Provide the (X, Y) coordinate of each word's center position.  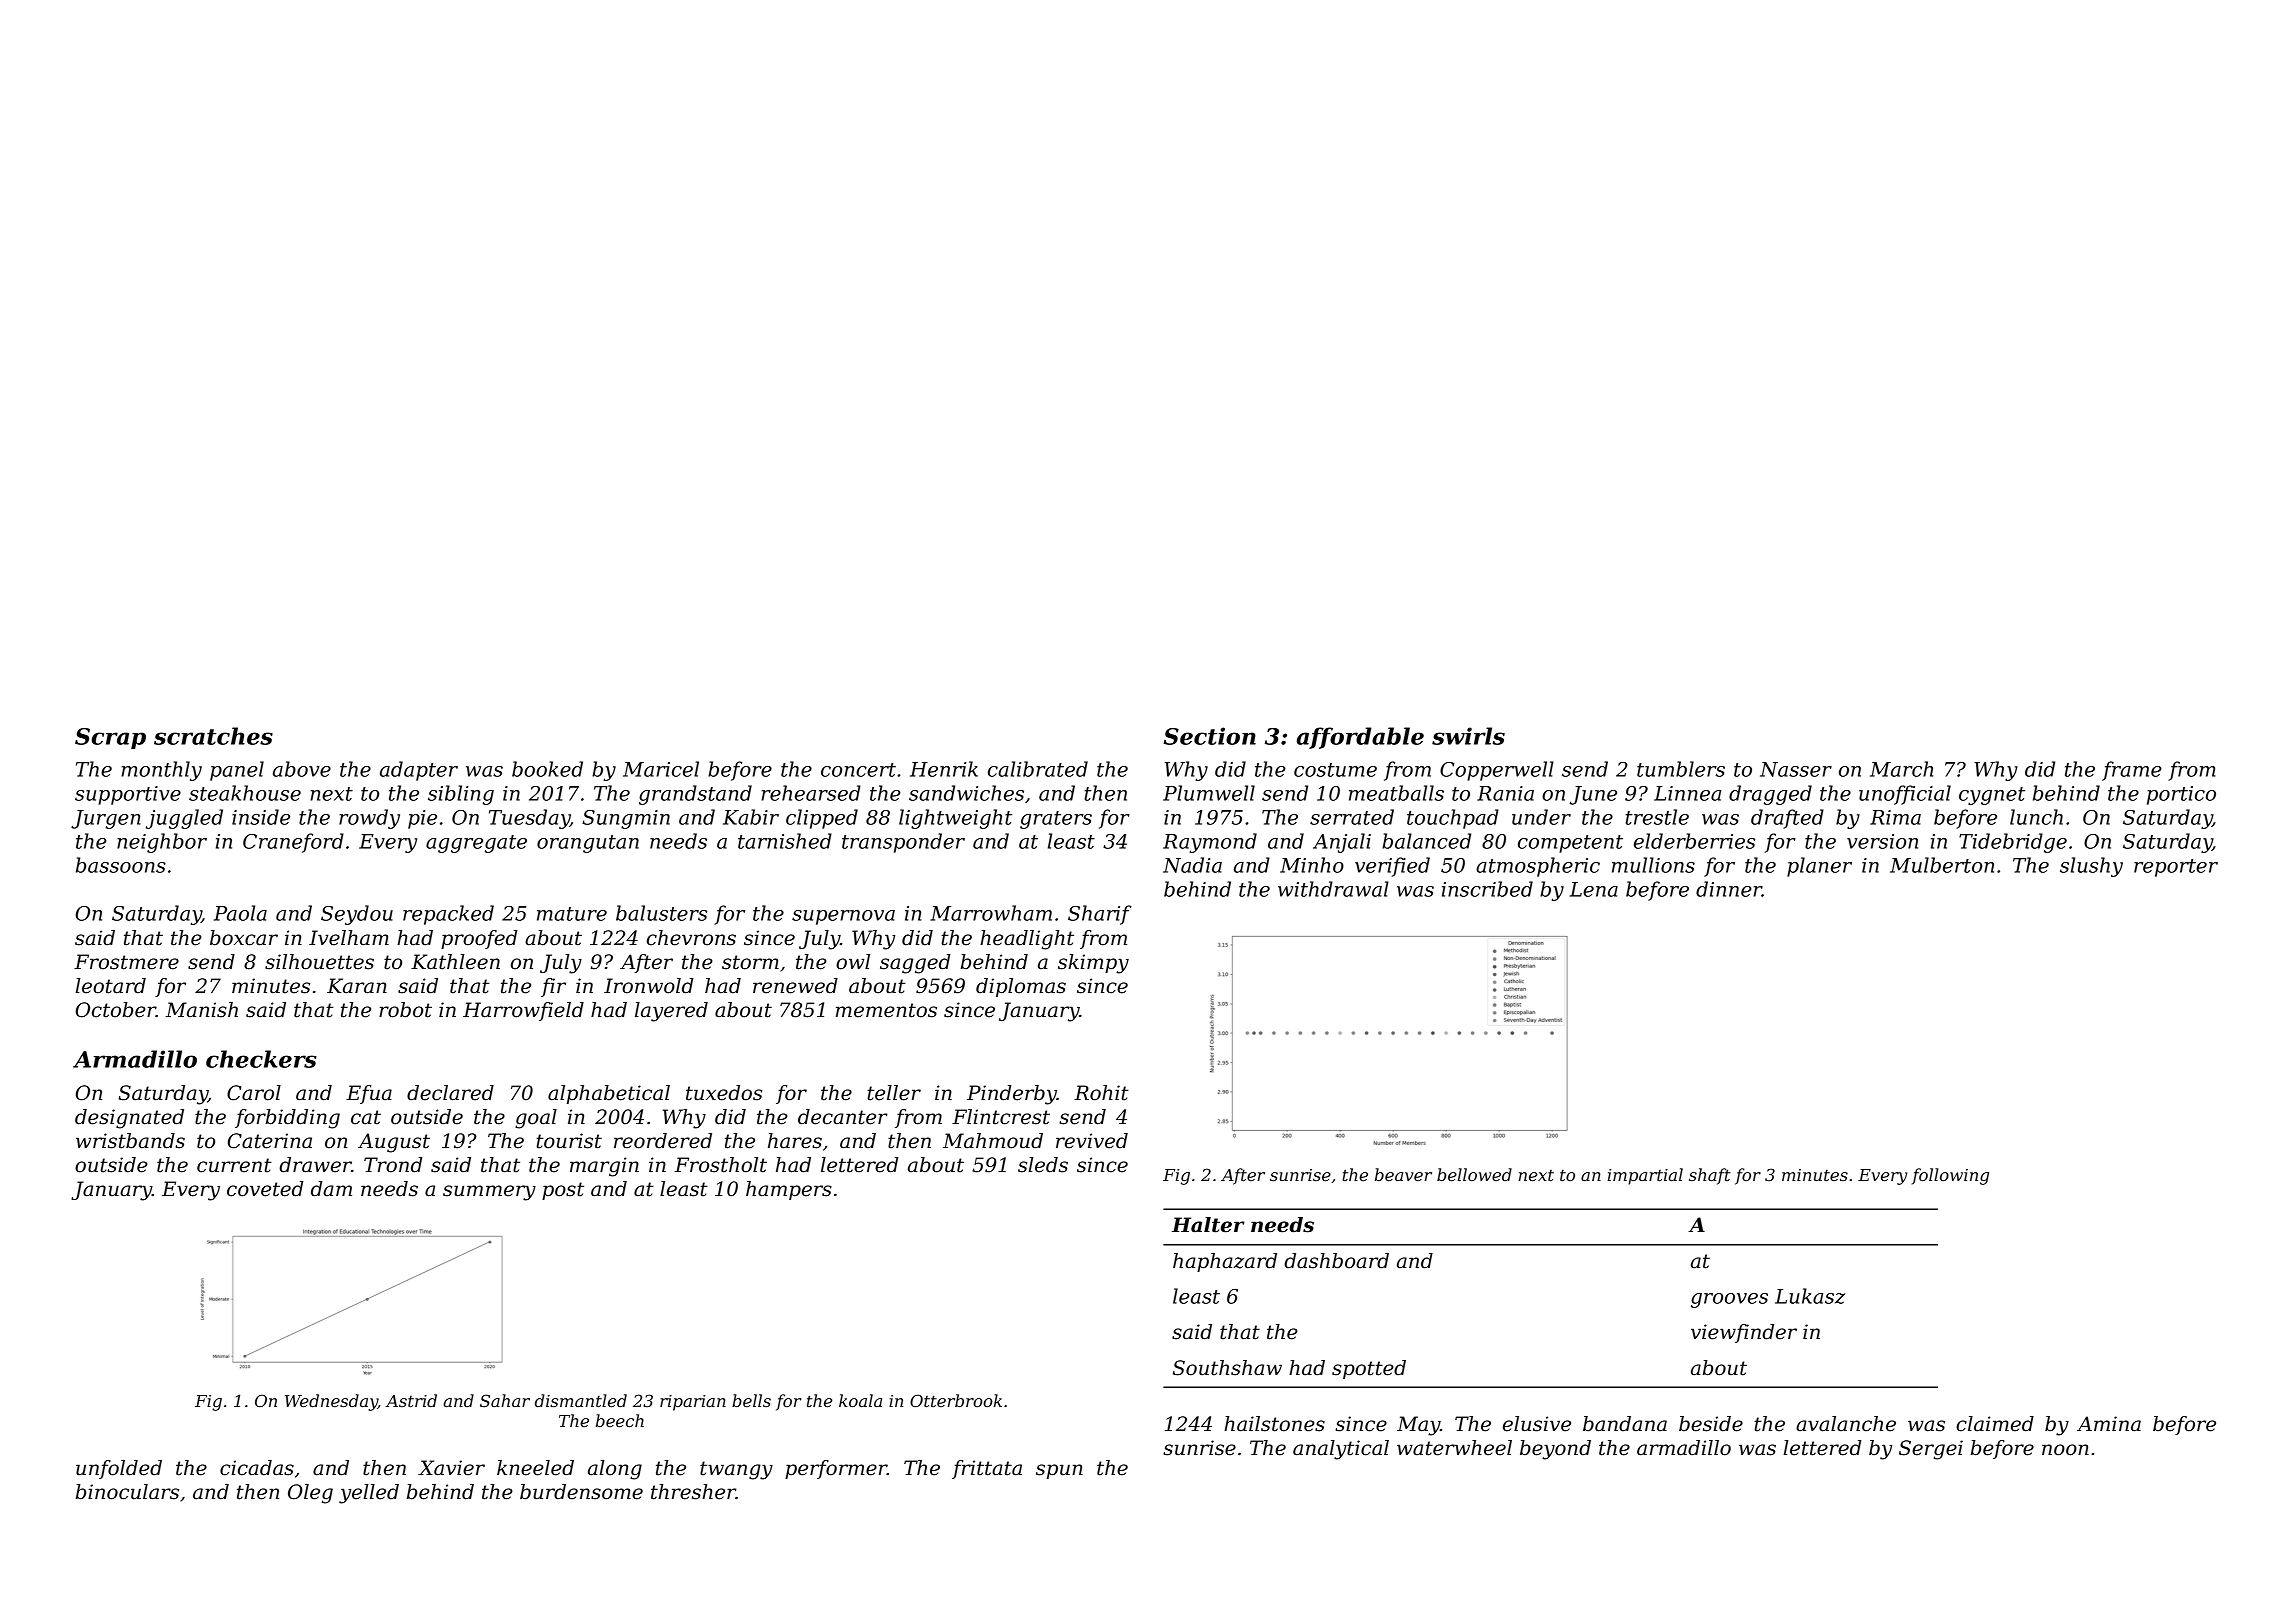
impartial (1645, 1176)
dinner (1729, 889)
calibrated (1038, 769)
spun (1059, 1471)
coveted (265, 1189)
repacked (448, 915)
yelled (369, 1494)
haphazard (1225, 1262)
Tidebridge (2013, 843)
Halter (1208, 1225)
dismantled (581, 1400)
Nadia (1192, 865)
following (1950, 1176)
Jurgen (105, 819)
